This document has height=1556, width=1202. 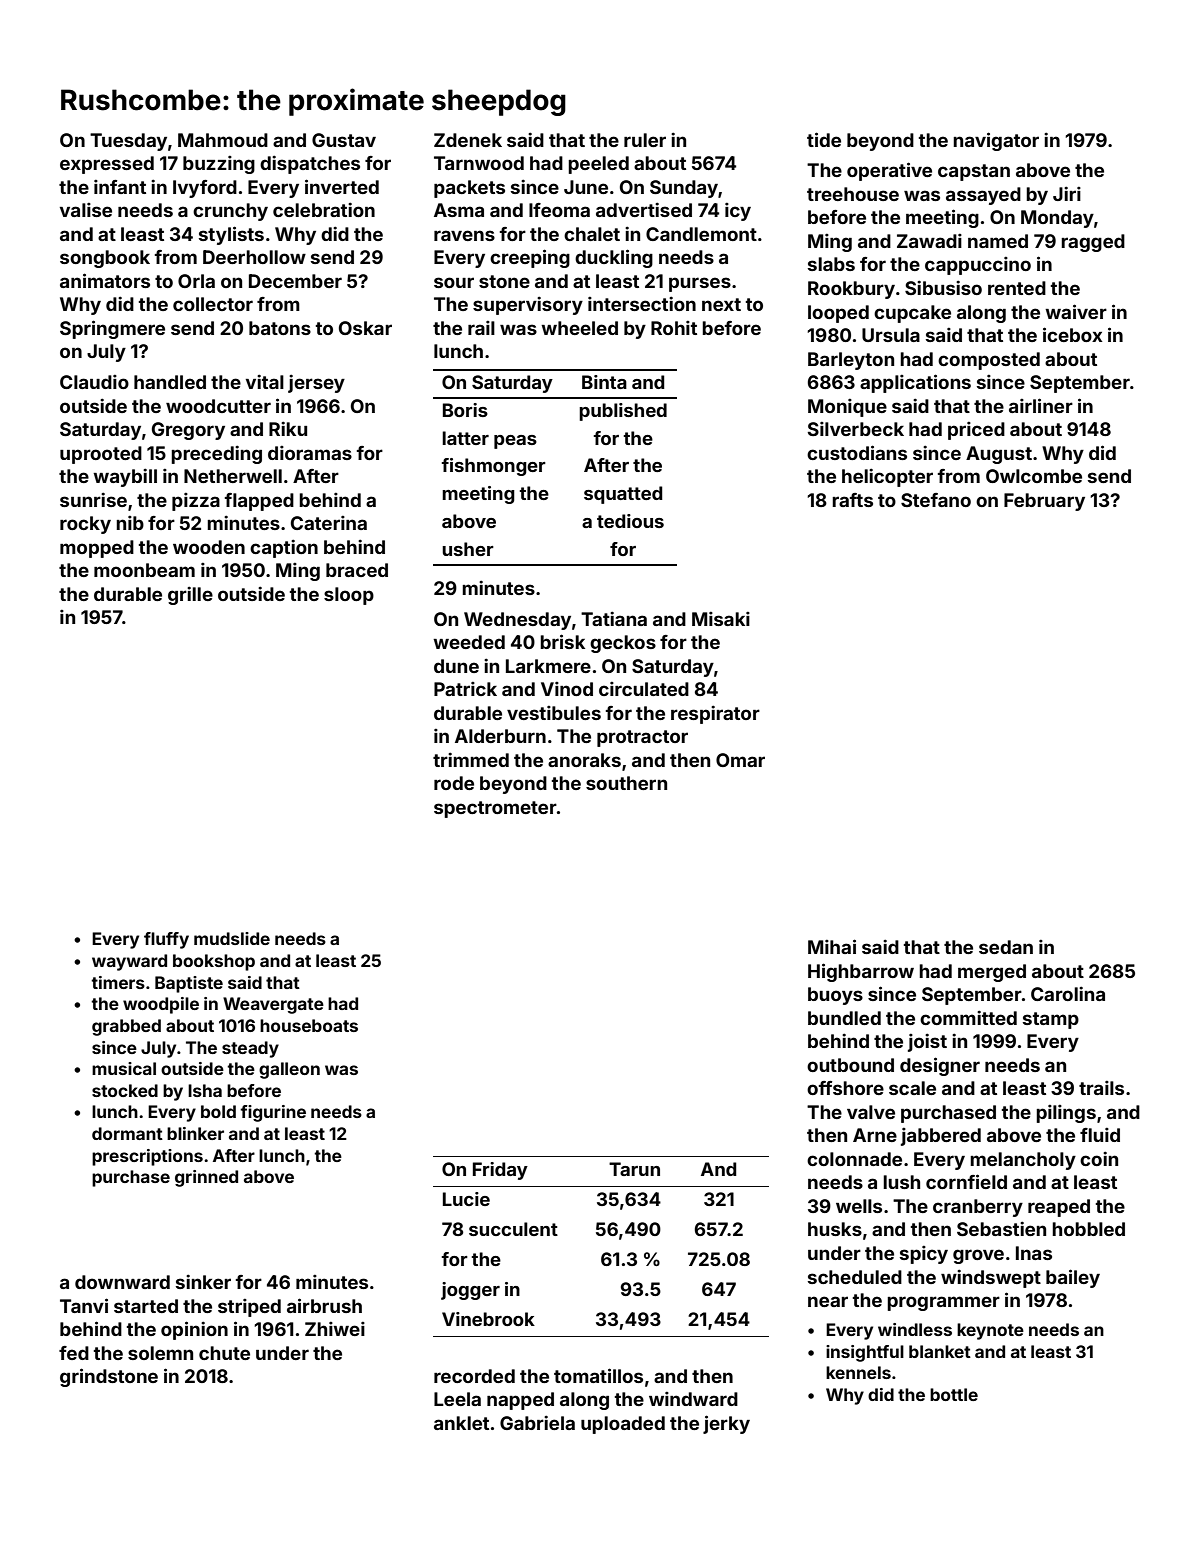 I want to click on succulent, so click(x=513, y=1229).
